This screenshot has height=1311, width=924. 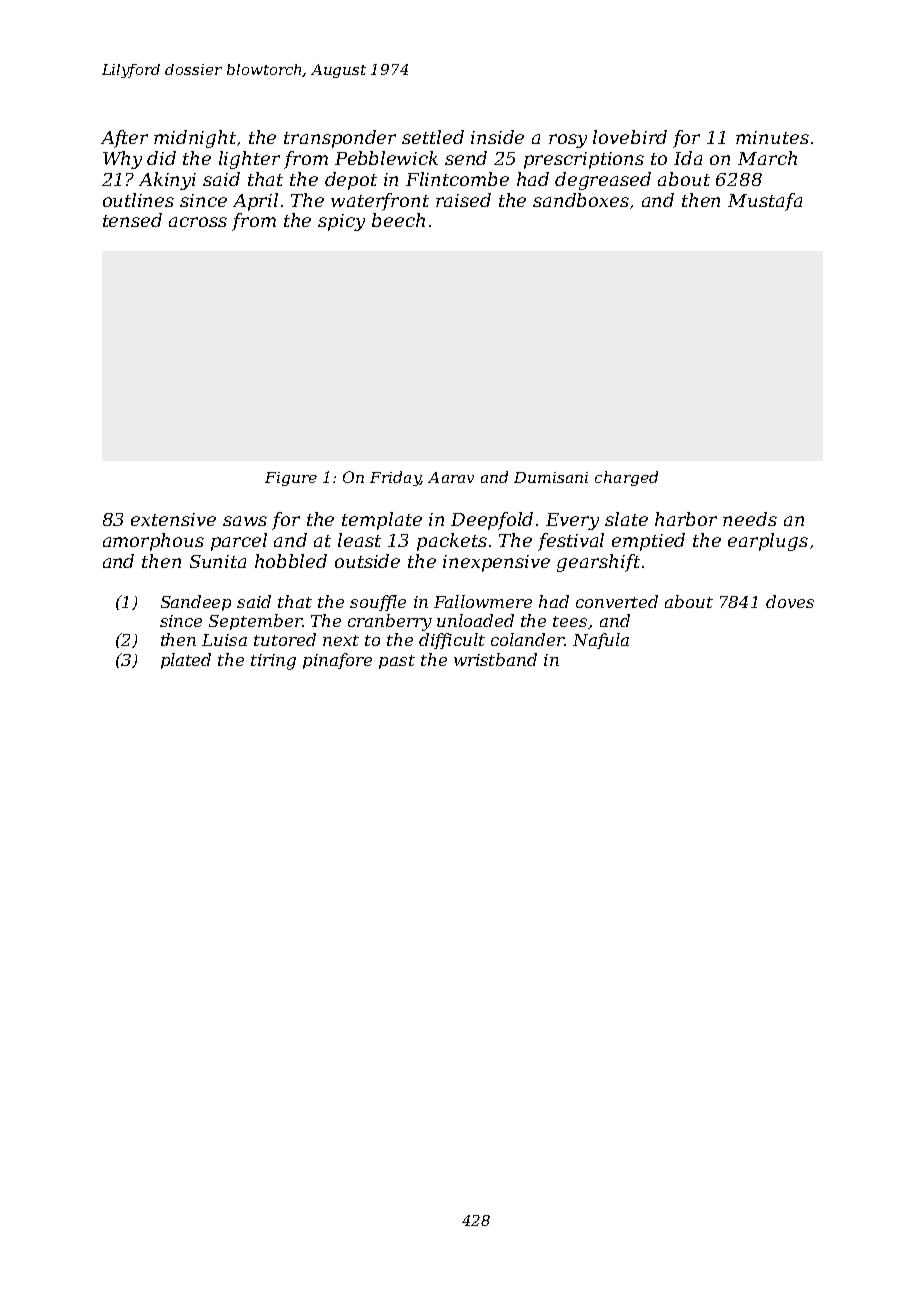 I want to click on sandboxes, so click(x=581, y=200).
